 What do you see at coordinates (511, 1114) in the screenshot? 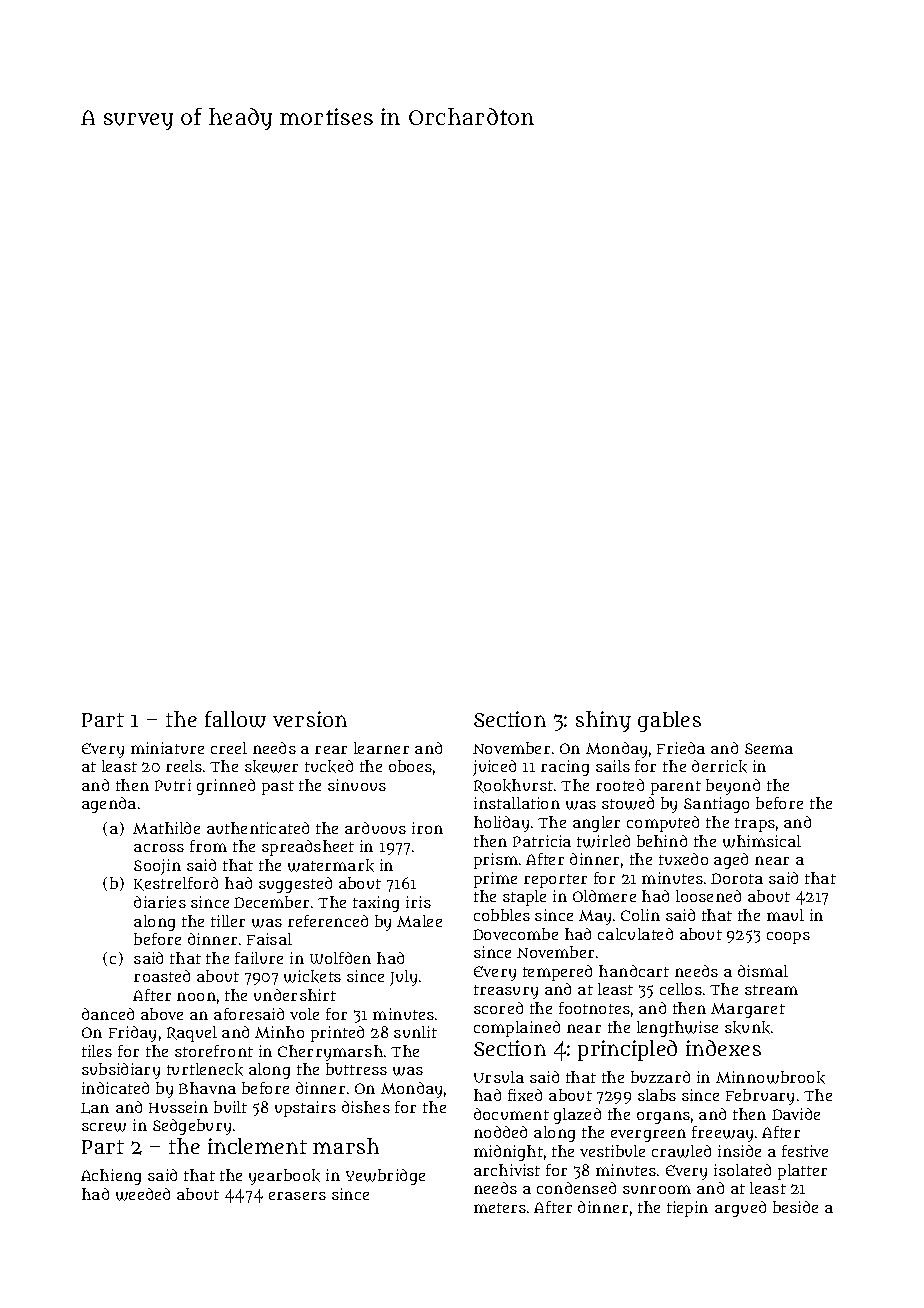
I see `document` at bounding box center [511, 1114].
